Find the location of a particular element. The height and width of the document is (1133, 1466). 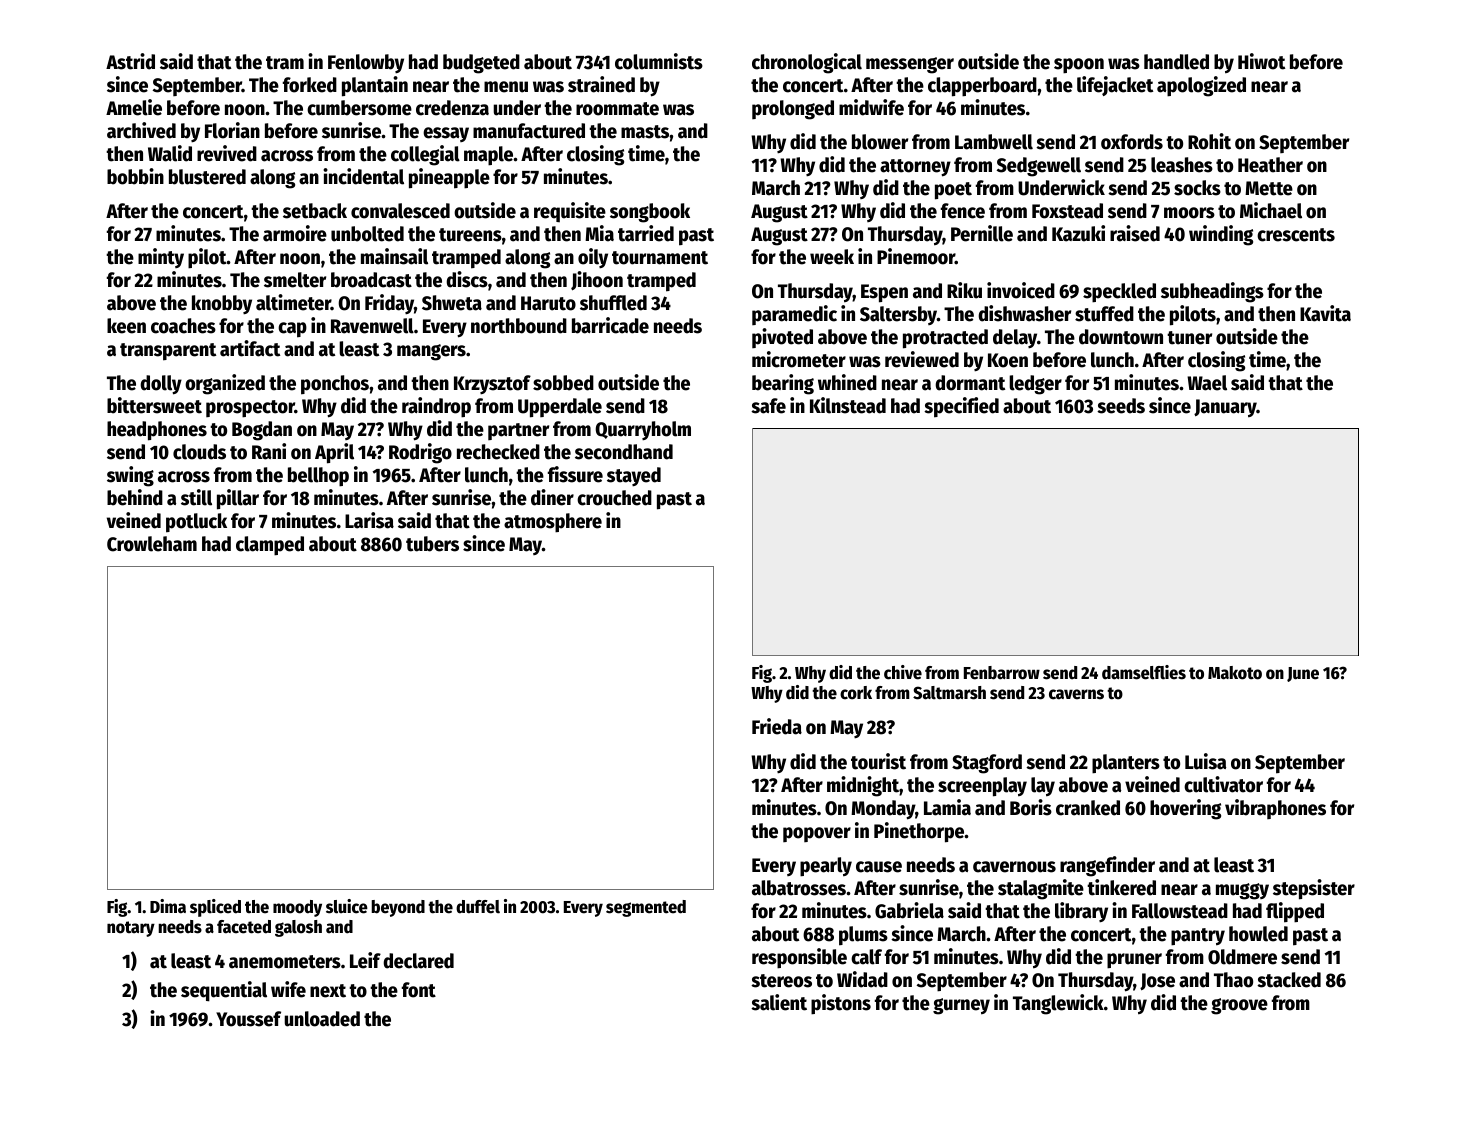

columnists is located at coordinates (659, 61).
